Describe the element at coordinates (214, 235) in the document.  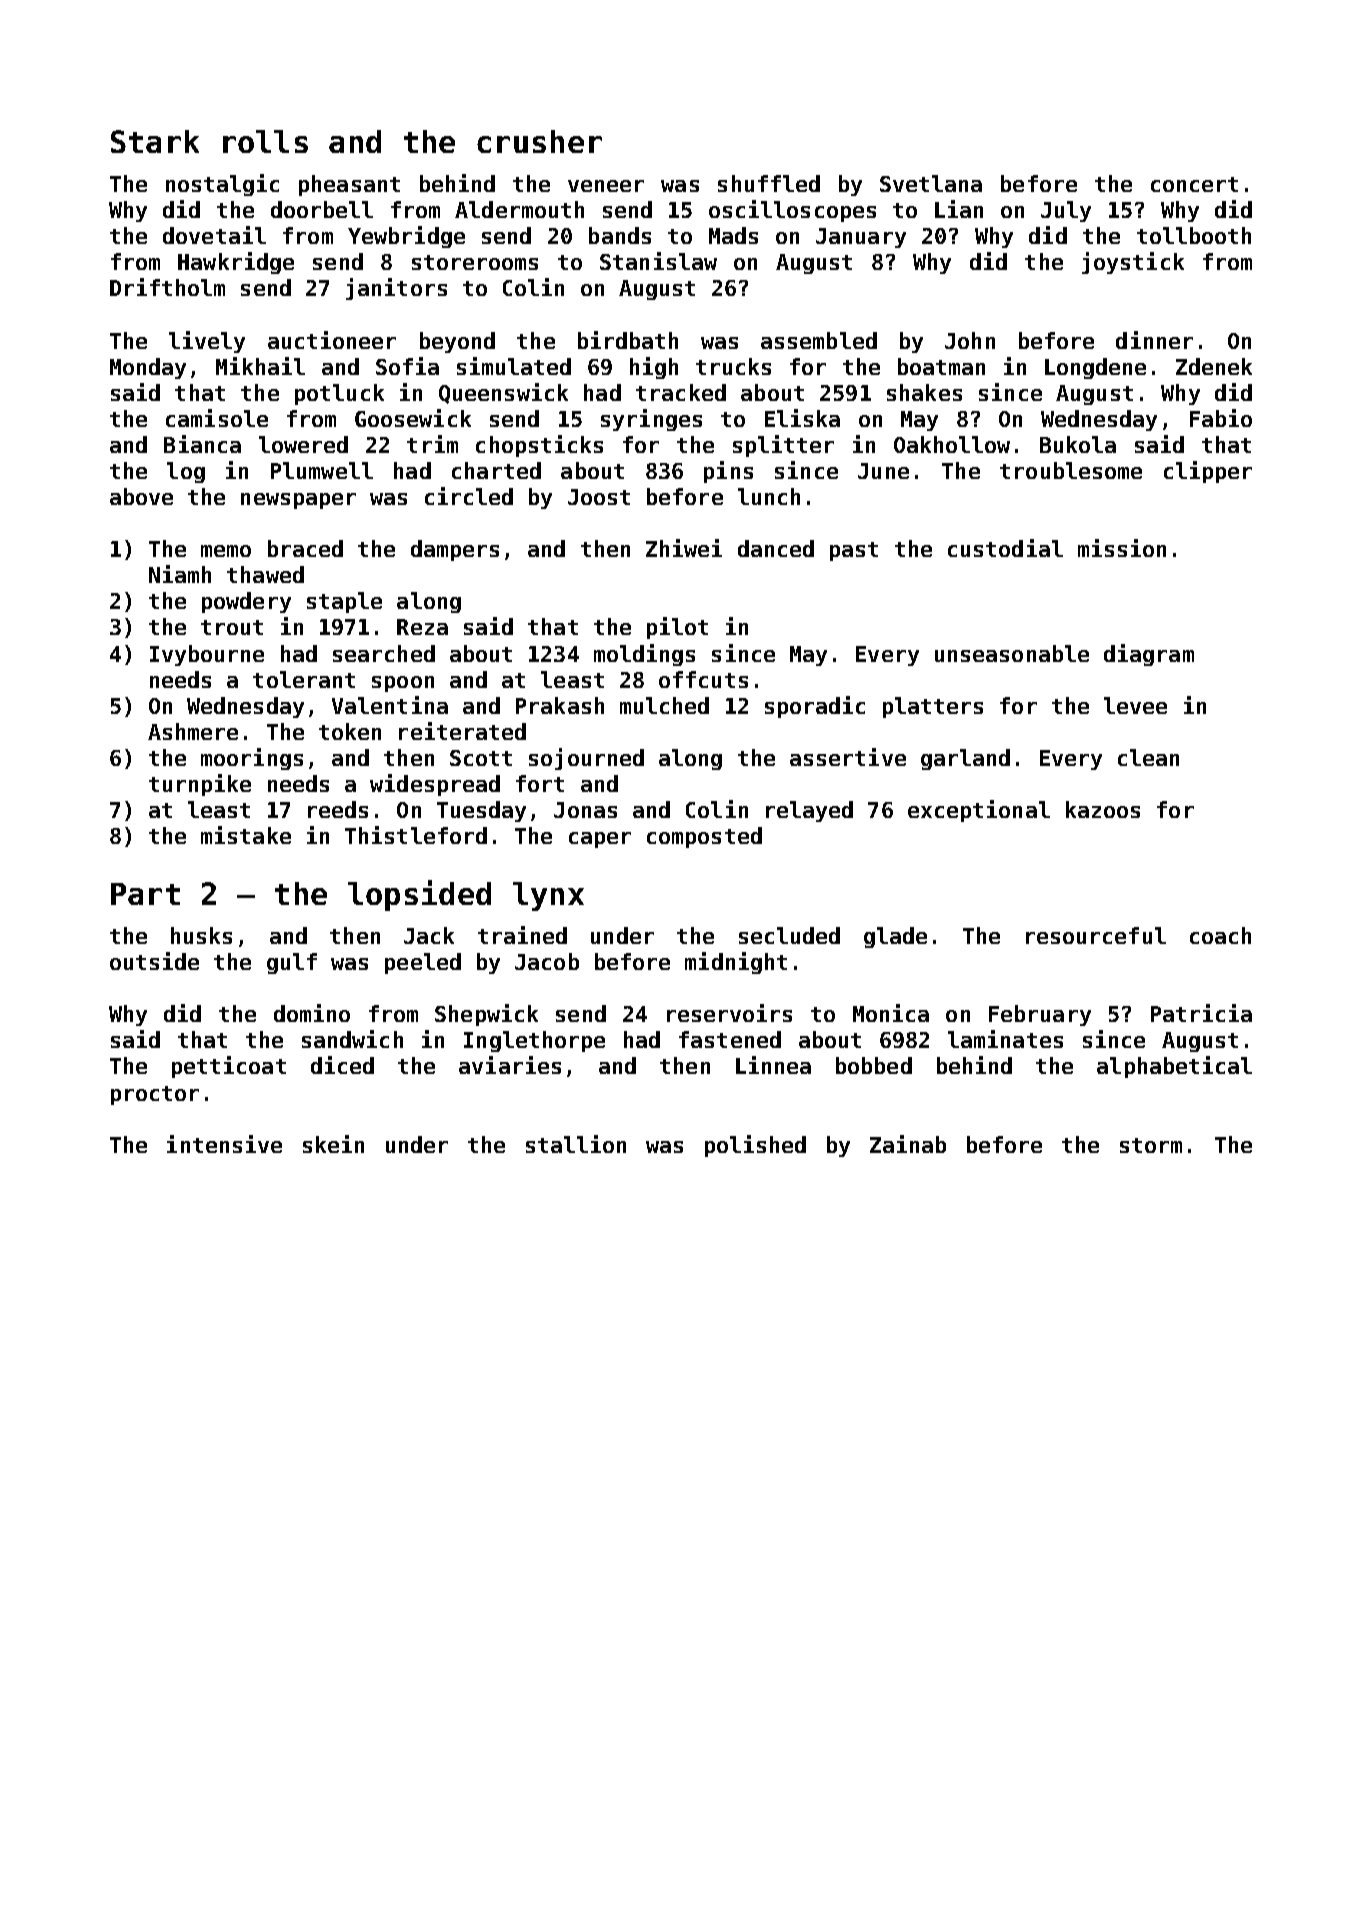
I see `dovetail` at that location.
